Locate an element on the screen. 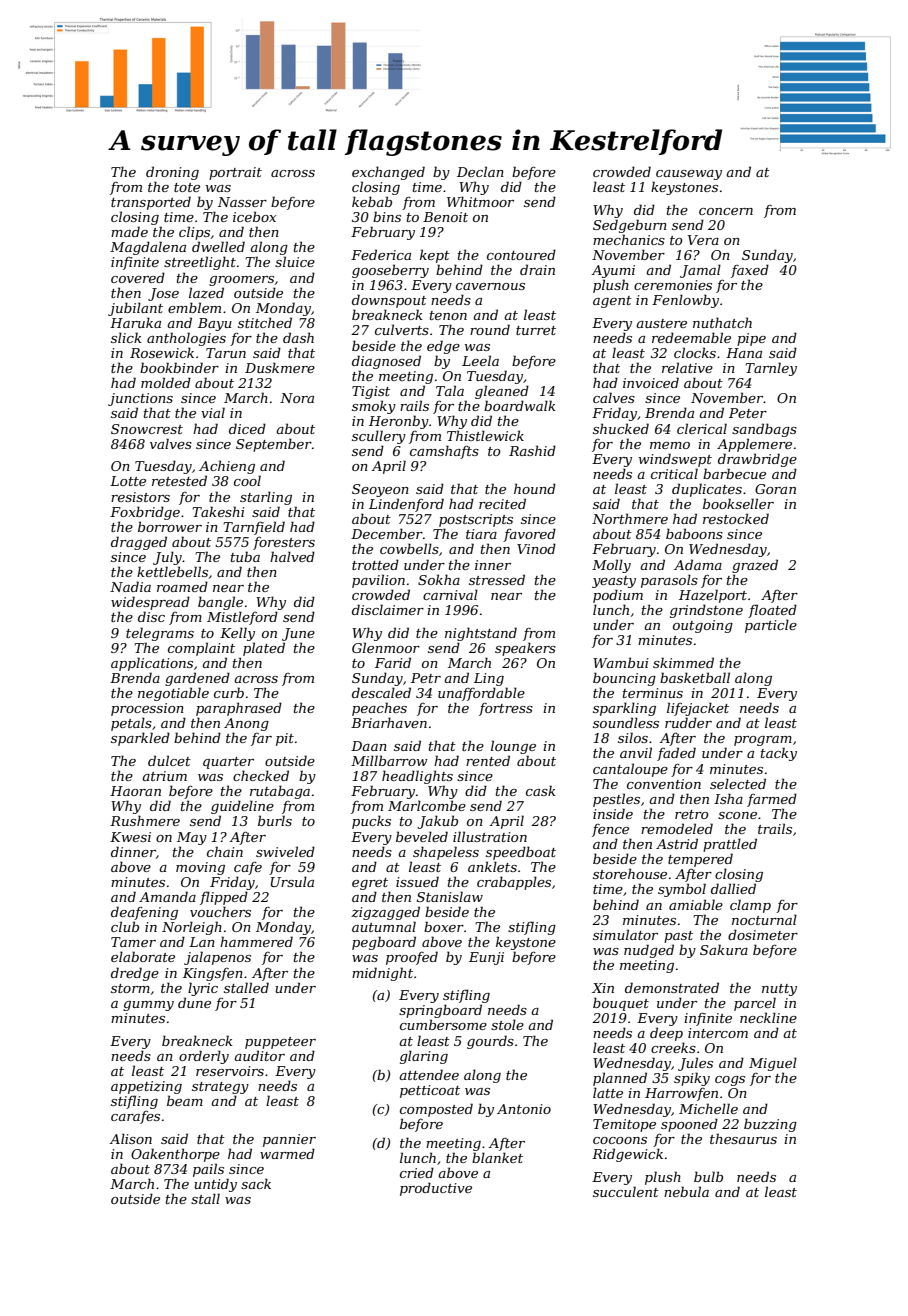  recited is located at coordinates (502, 503).
